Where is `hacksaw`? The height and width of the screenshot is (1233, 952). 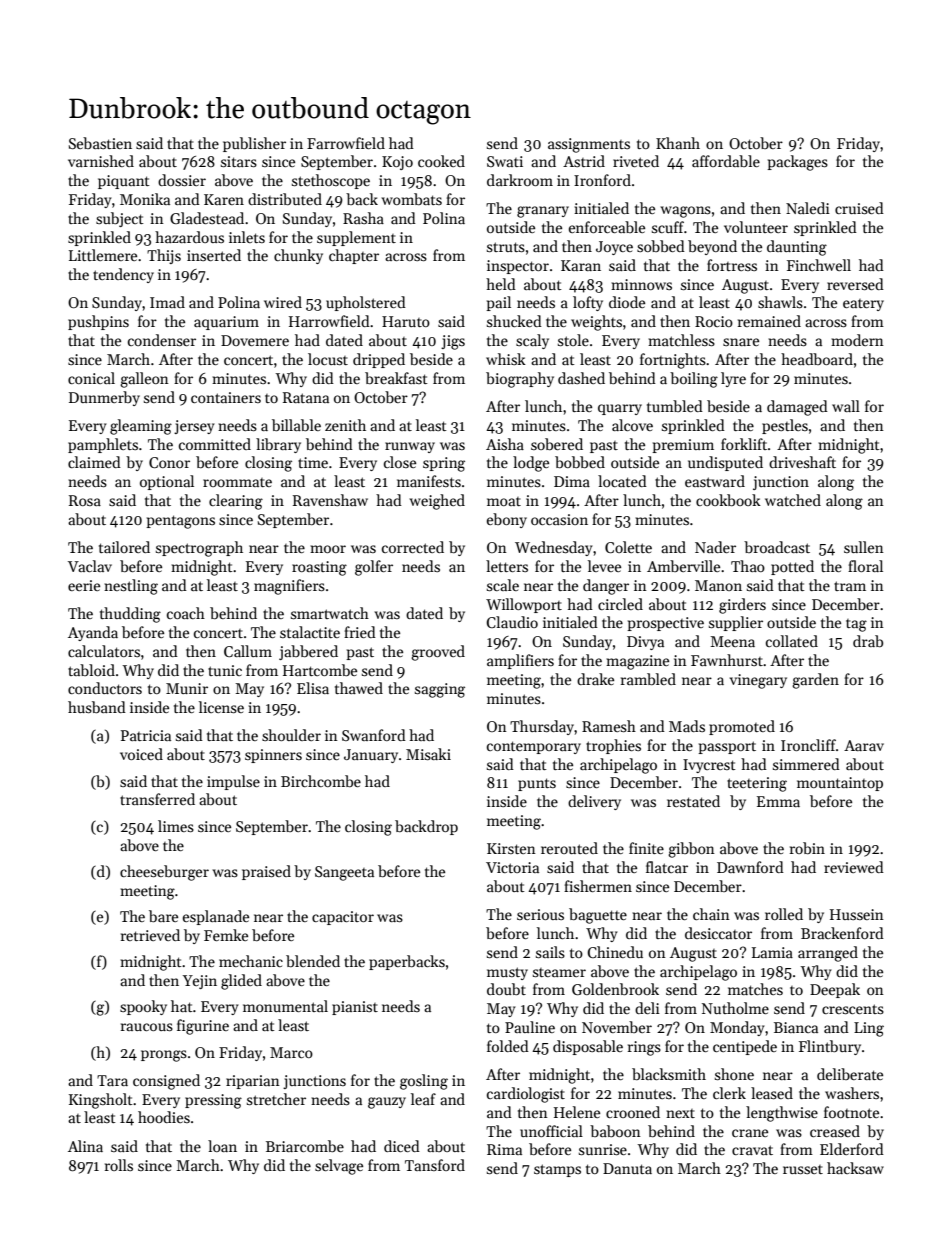 hacksaw is located at coordinates (855, 1168).
